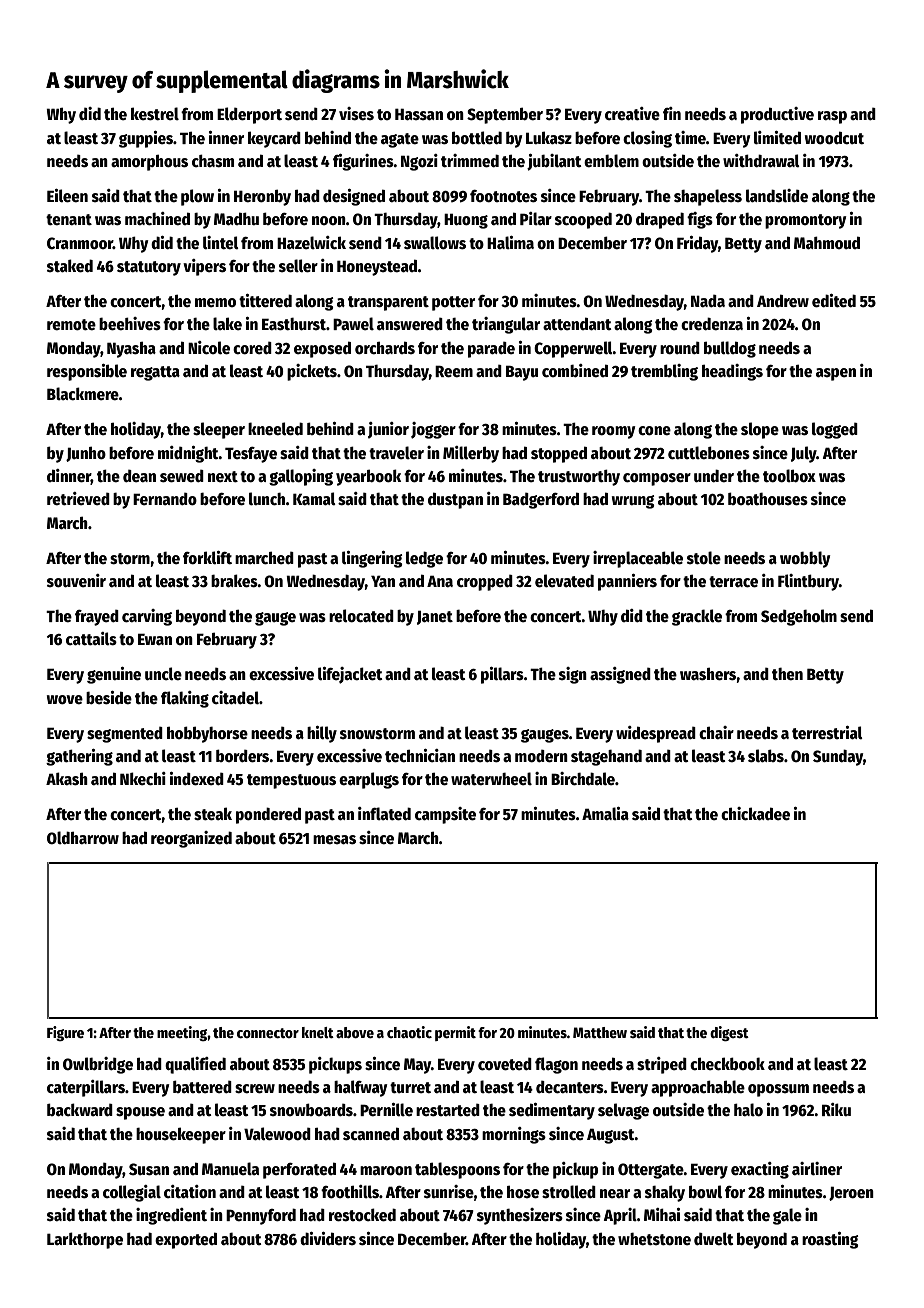 This screenshot has width=924, height=1308. Describe the element at coordinates (146, 139) in the screenshot. I see `guppies` at that location.
